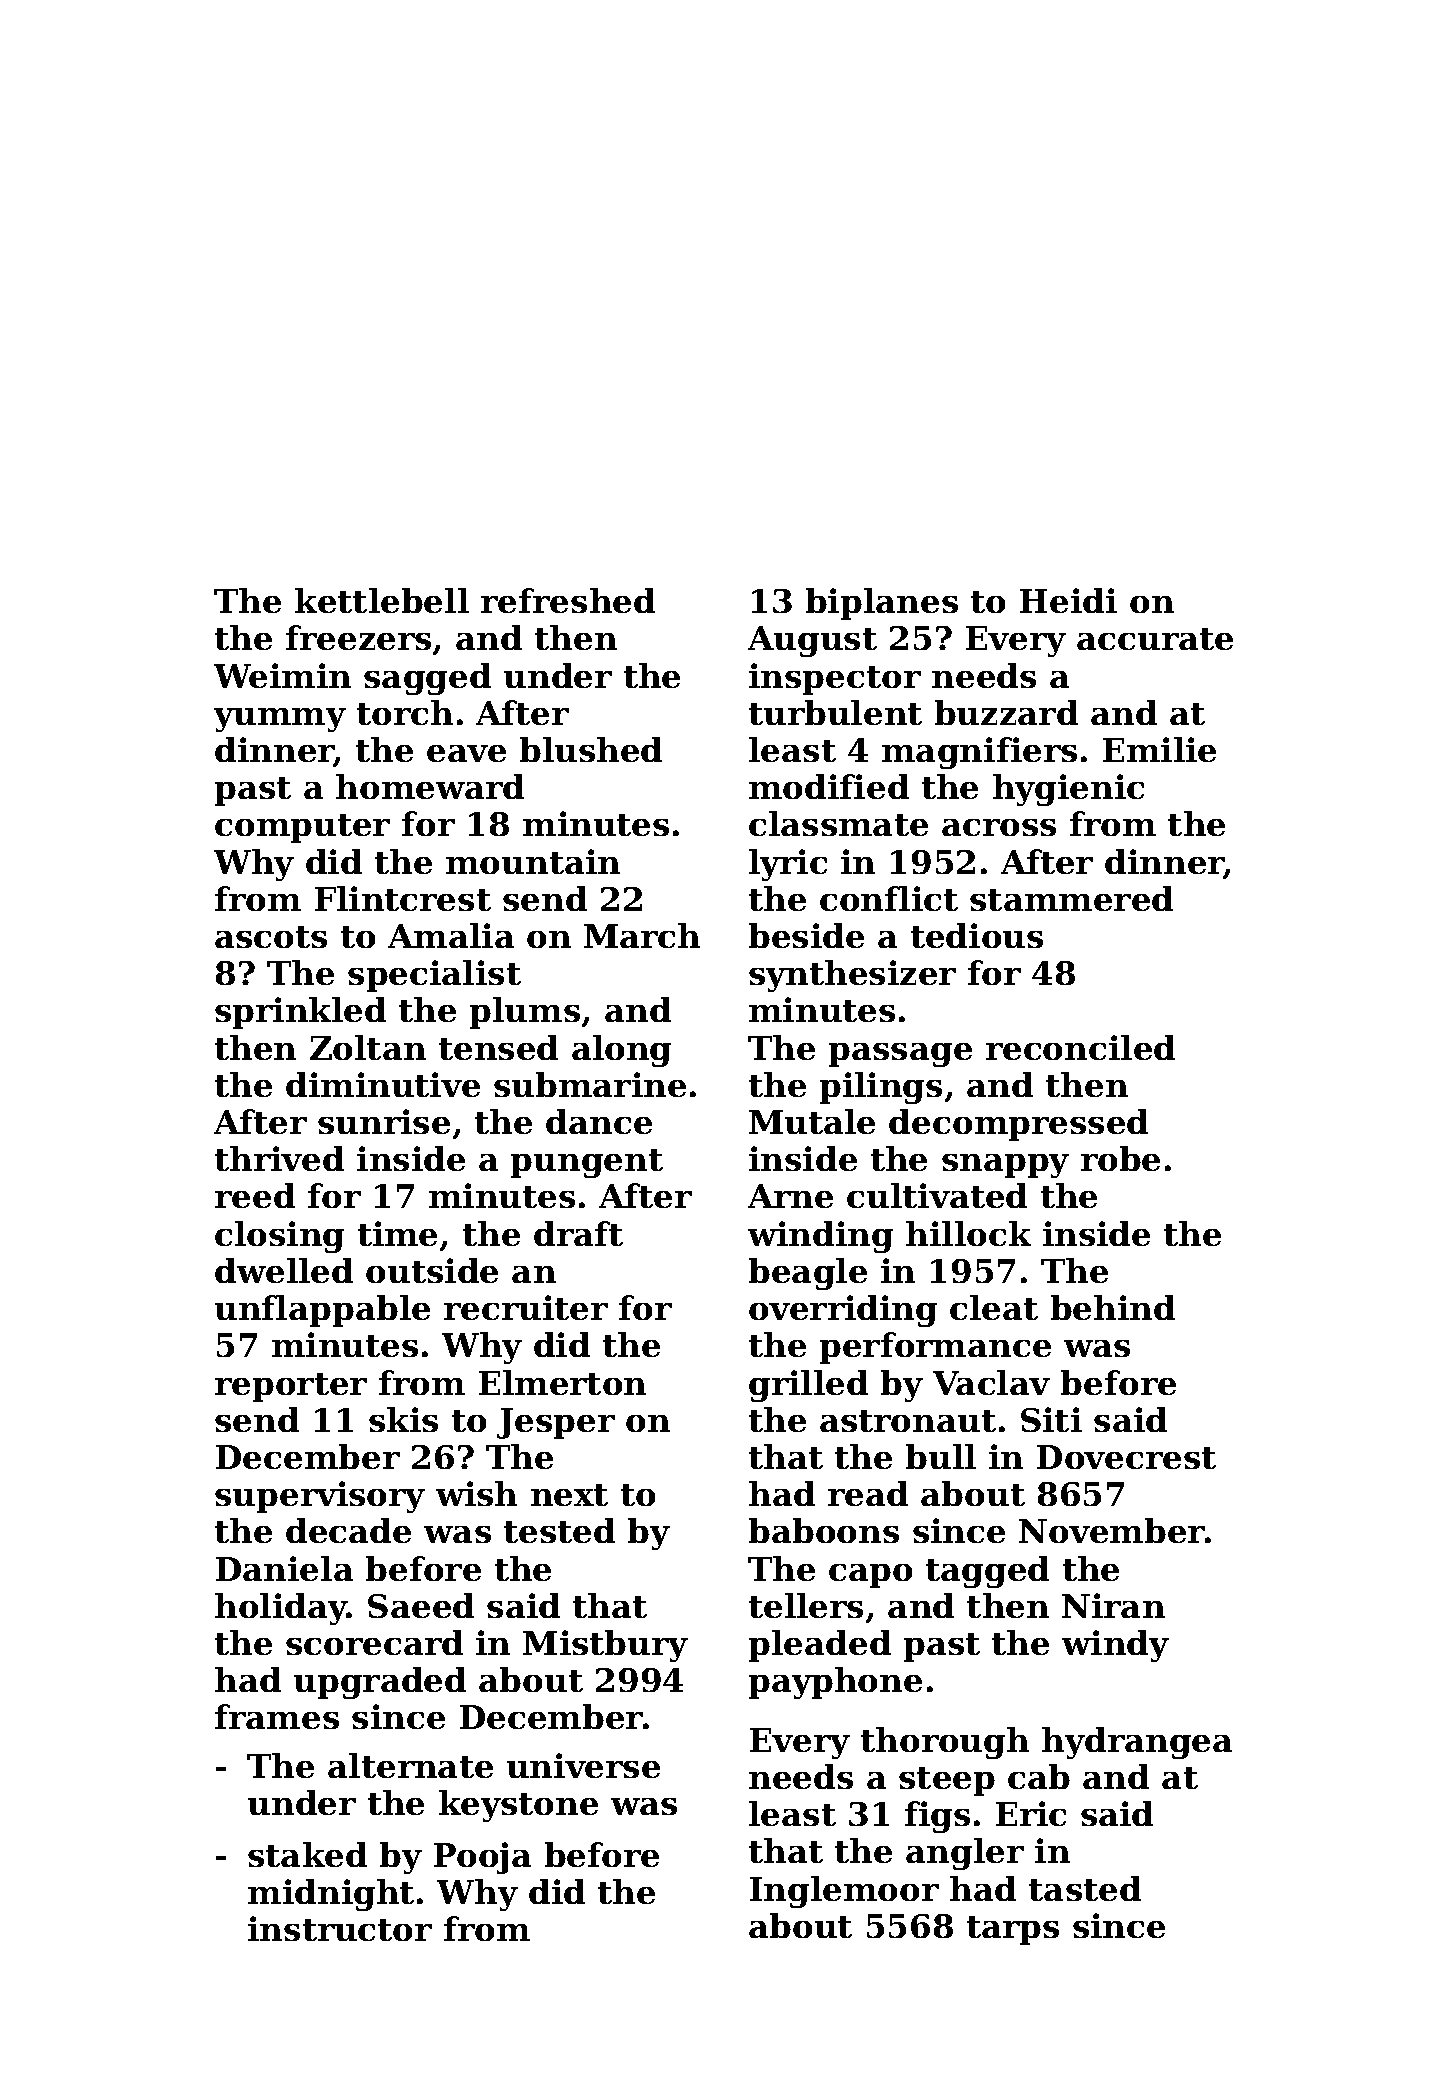 The width and height of the page is (1450, 2100). What do you see at coordinates (340, 1928) in the page?
I see `instructor` at bounding box center [340, 1928].
